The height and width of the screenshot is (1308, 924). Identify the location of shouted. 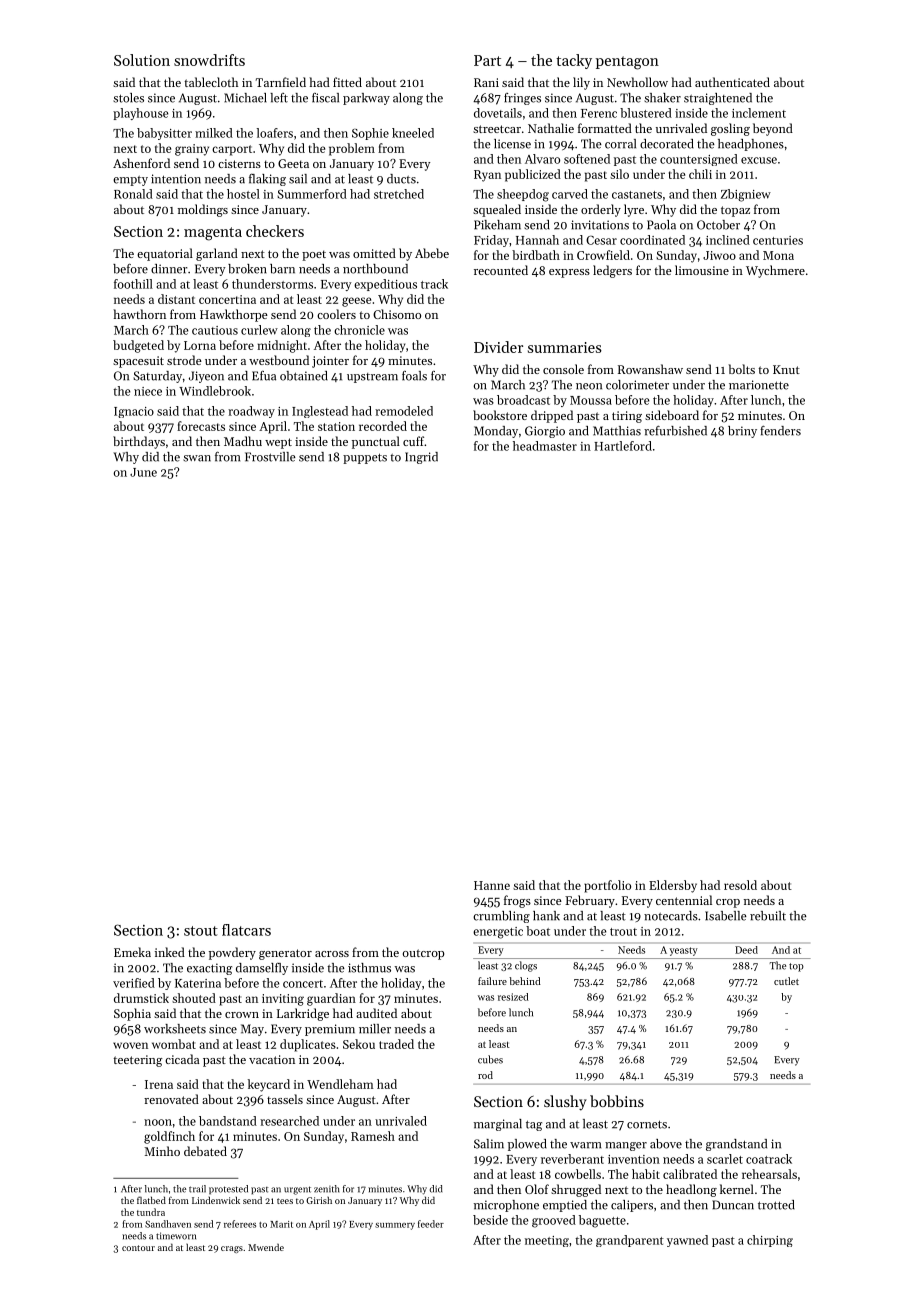
(194, 998).
